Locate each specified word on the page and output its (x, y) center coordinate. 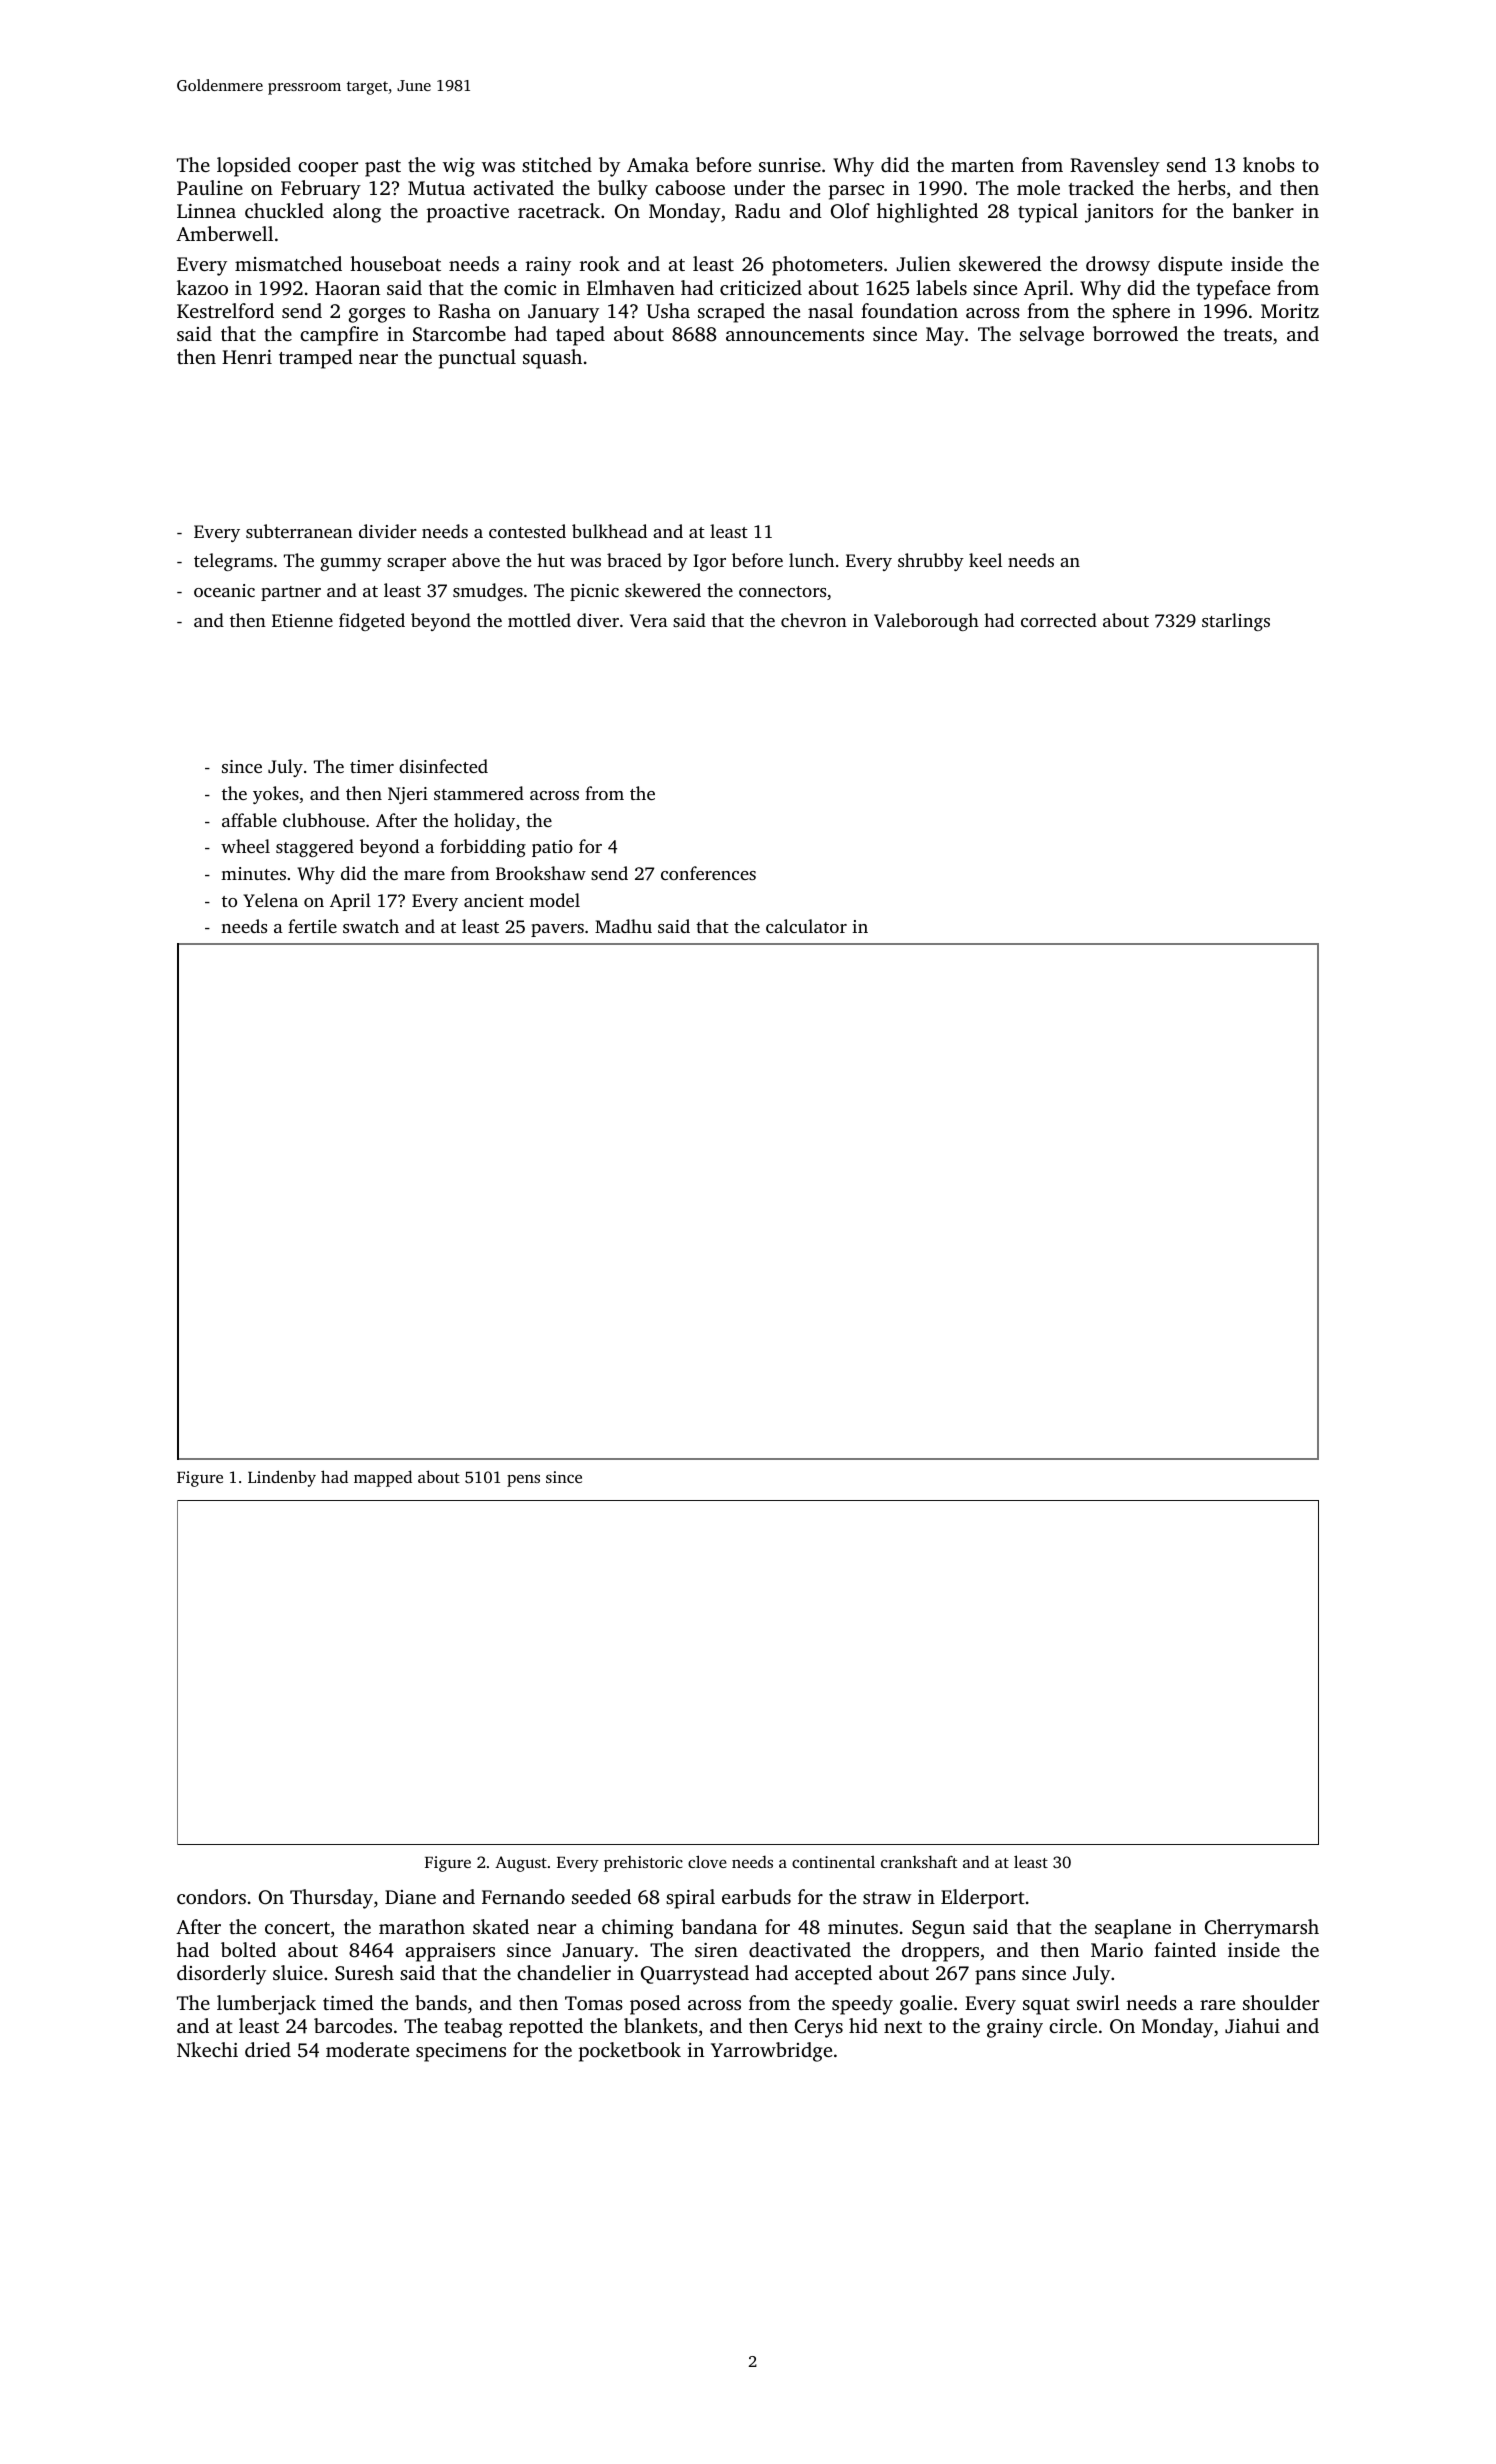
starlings (1236, 622)
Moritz (1290, 311)
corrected (1059, 620)
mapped (383, 1478)
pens (523, 1481)
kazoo (202, 287)
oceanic (224, 590)
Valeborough (926, 622)
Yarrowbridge (771, 2052)
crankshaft (919, 1861)
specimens (461, 2052)
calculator (806, 926)
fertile (312, 926)
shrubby (931, 562)
